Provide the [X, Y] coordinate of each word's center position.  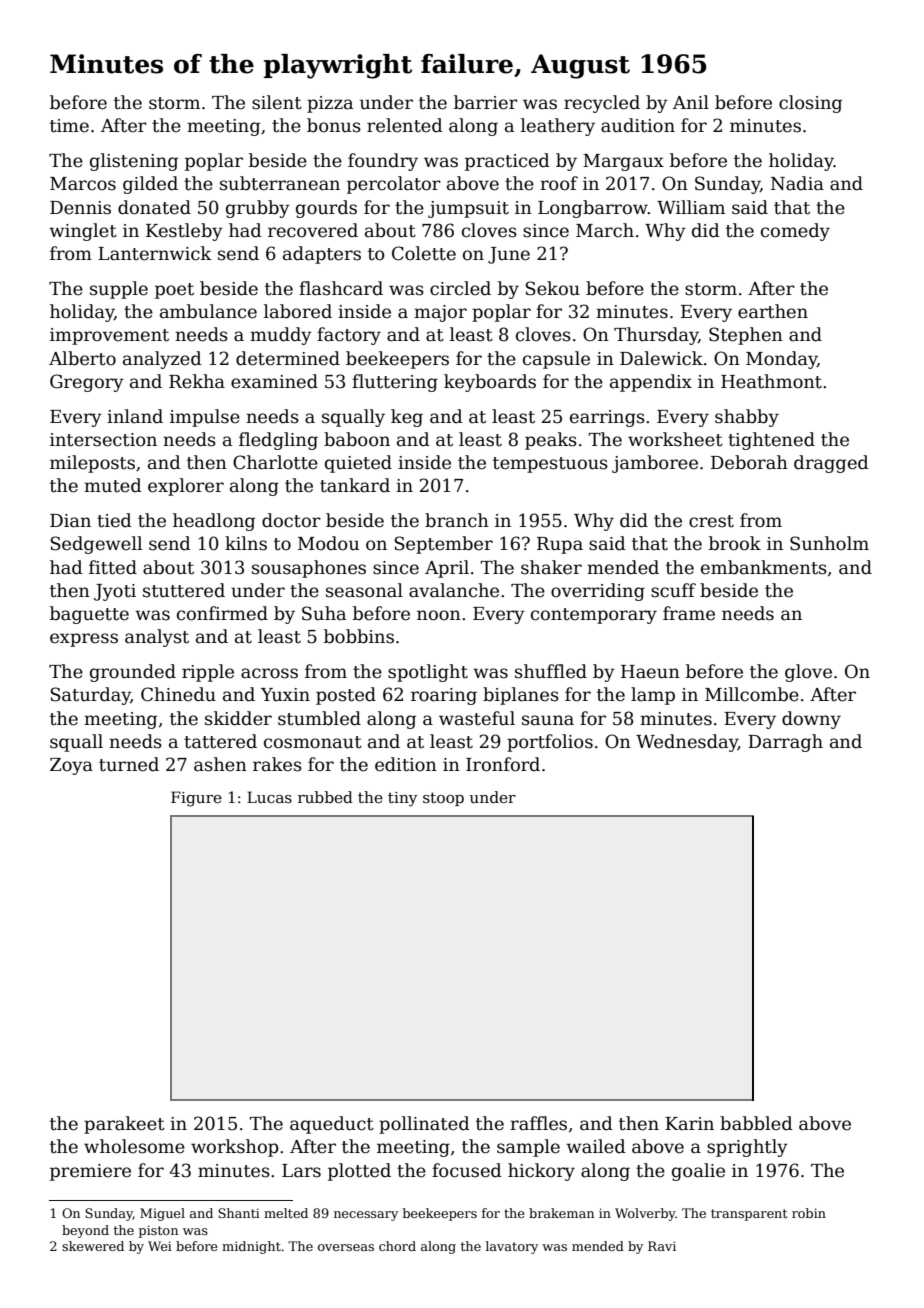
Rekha [197, 381]
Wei [160, 1246]
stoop [443, 799]
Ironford [503, 764]
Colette [424, 253]
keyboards [490, 383]
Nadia [797, 183]
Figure [196, 799]
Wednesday [687, 743]
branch [457, 520]
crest [711, 521]
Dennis [80, 208]
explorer [186, 487]
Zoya [71, 766]
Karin [689, 1124]
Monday [781, 360]
